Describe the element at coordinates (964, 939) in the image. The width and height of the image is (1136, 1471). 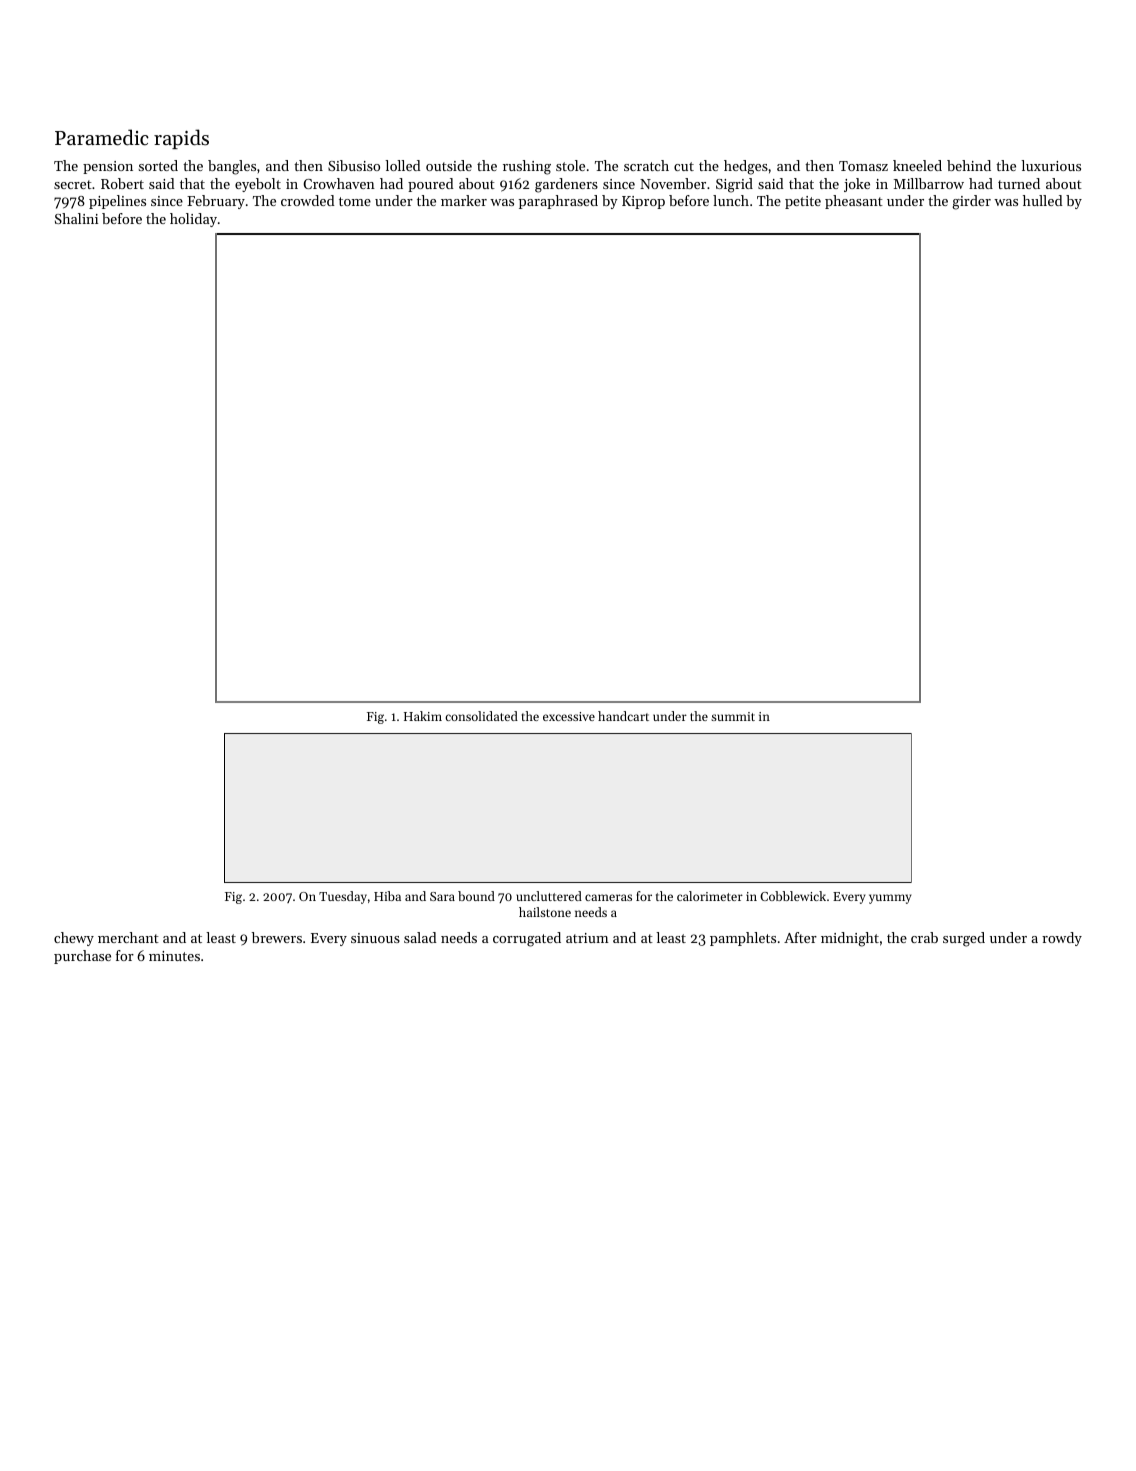
I see `surged` at that location.
